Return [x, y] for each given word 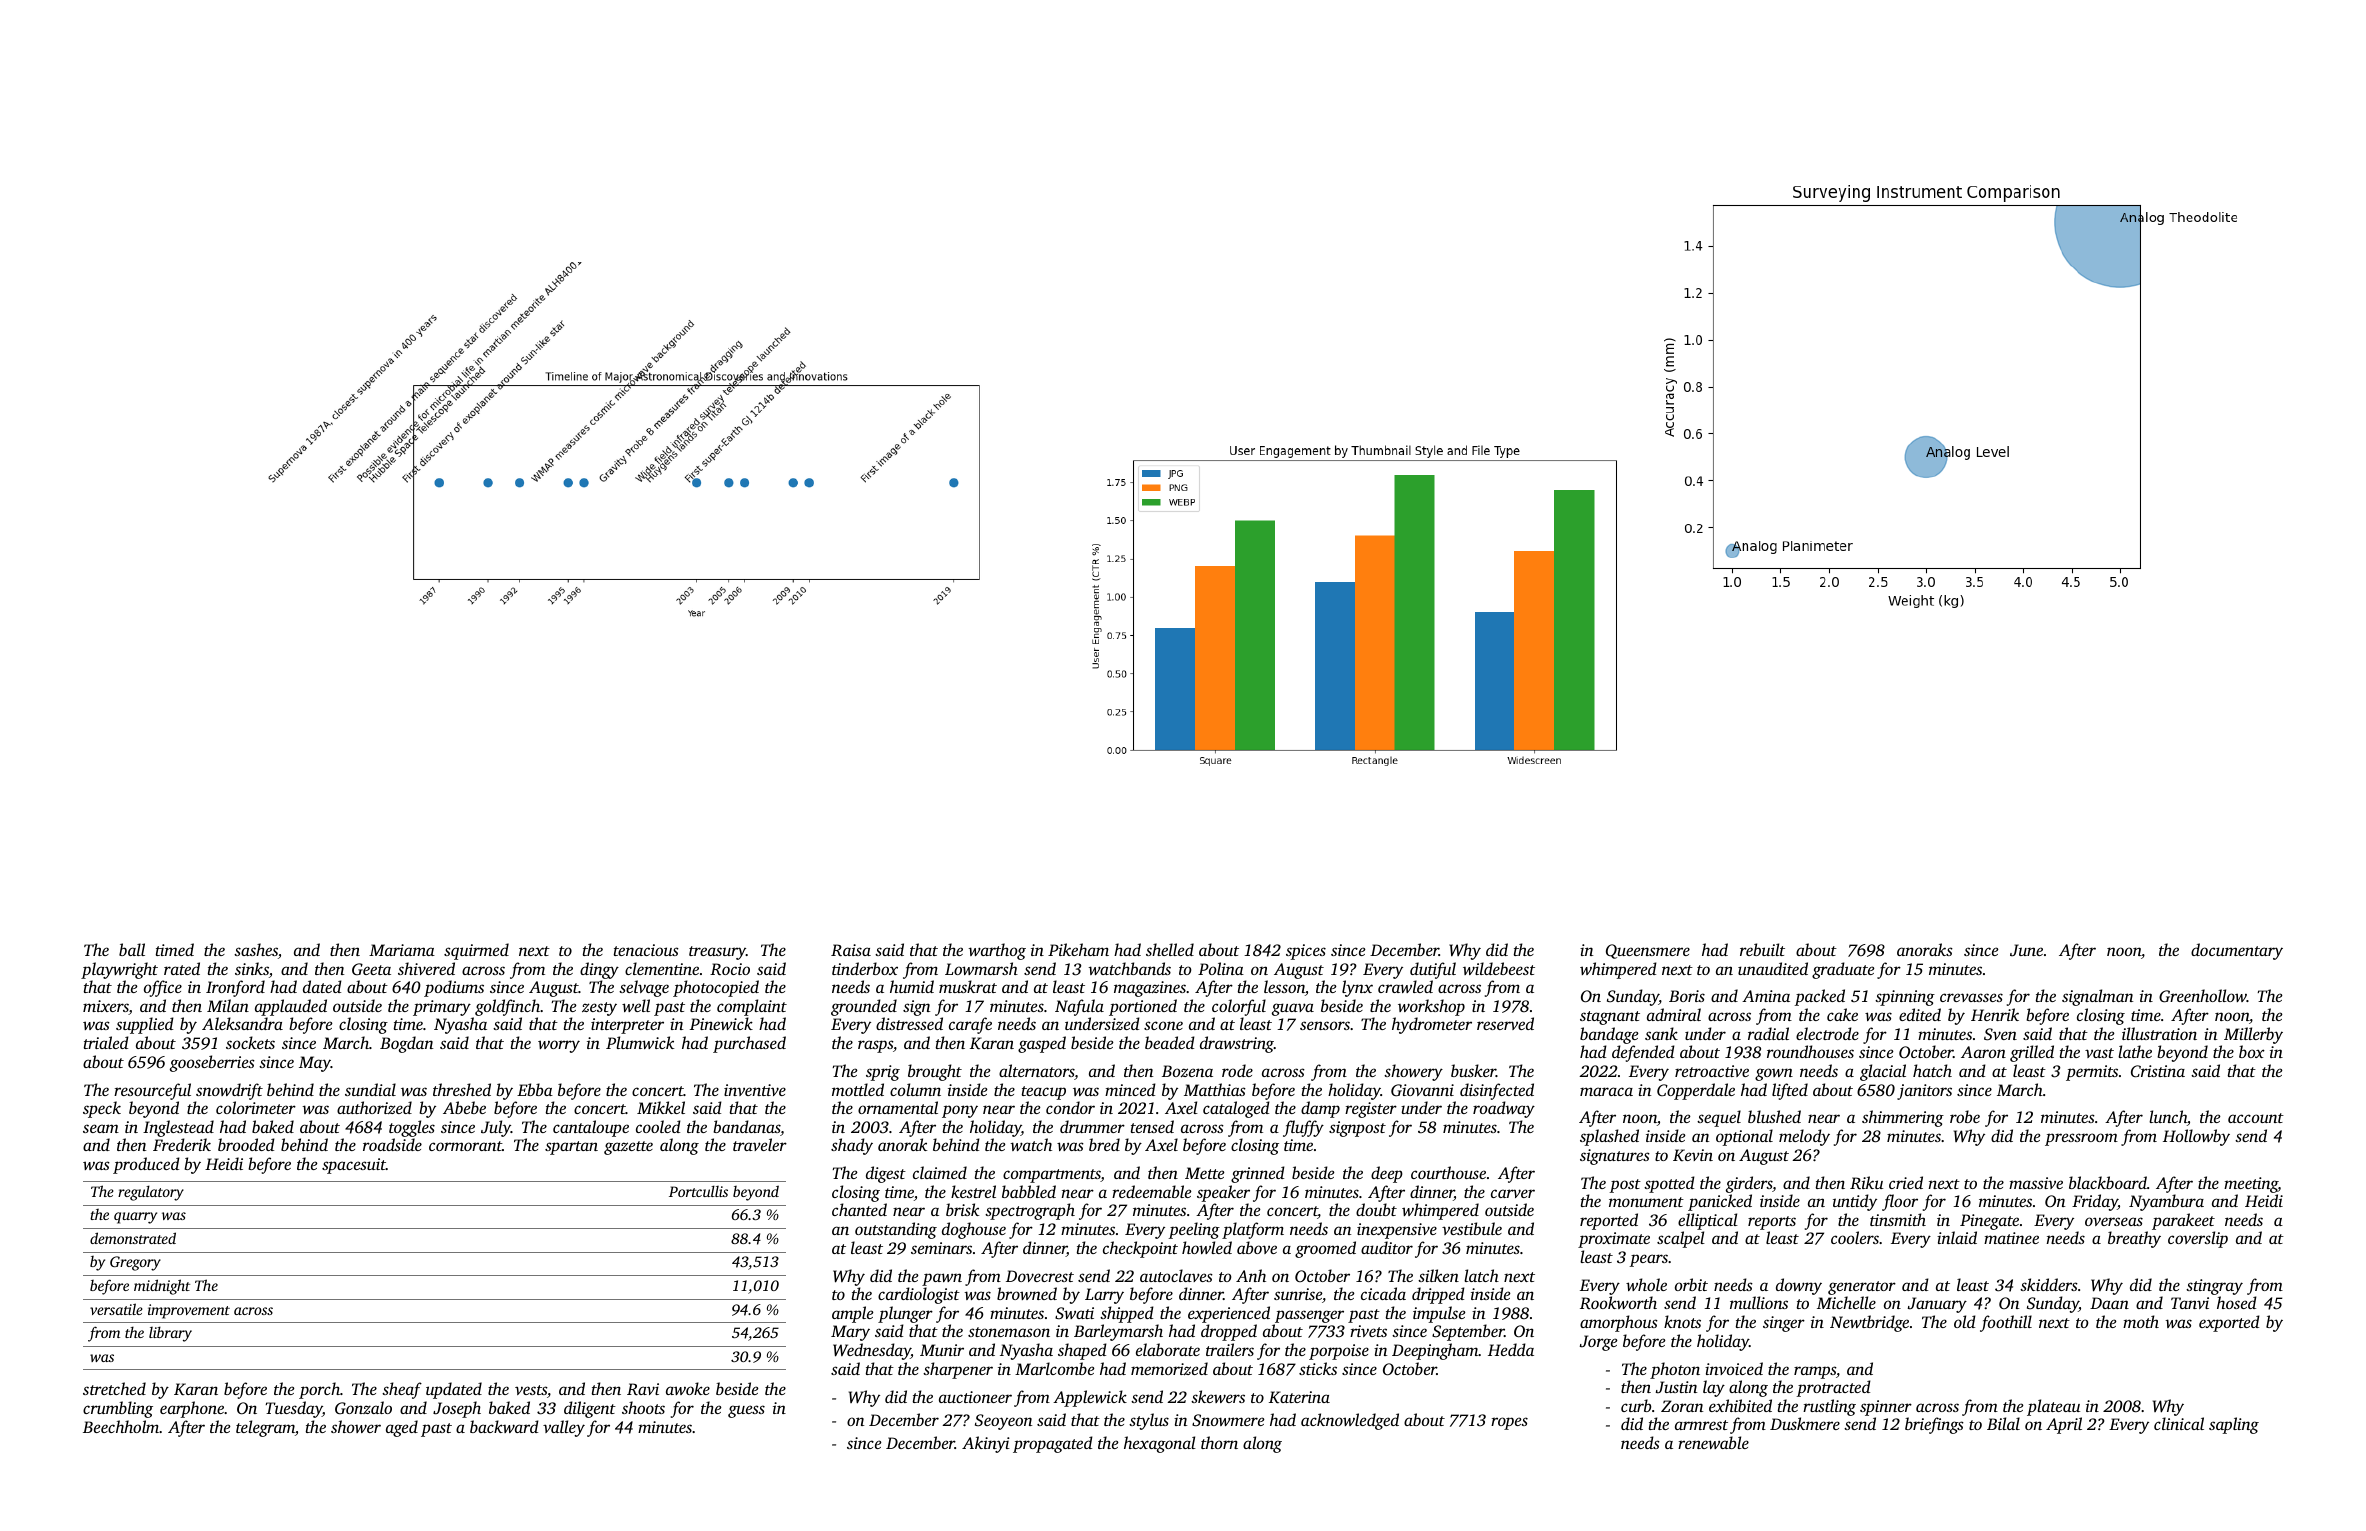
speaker [1223, 1193]
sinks [252, 968]
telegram [265, 1428]
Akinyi [986, 1444]
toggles [412, 1128]
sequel [1719, 1118]
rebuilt [1762, 949]
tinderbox [865, 968]
